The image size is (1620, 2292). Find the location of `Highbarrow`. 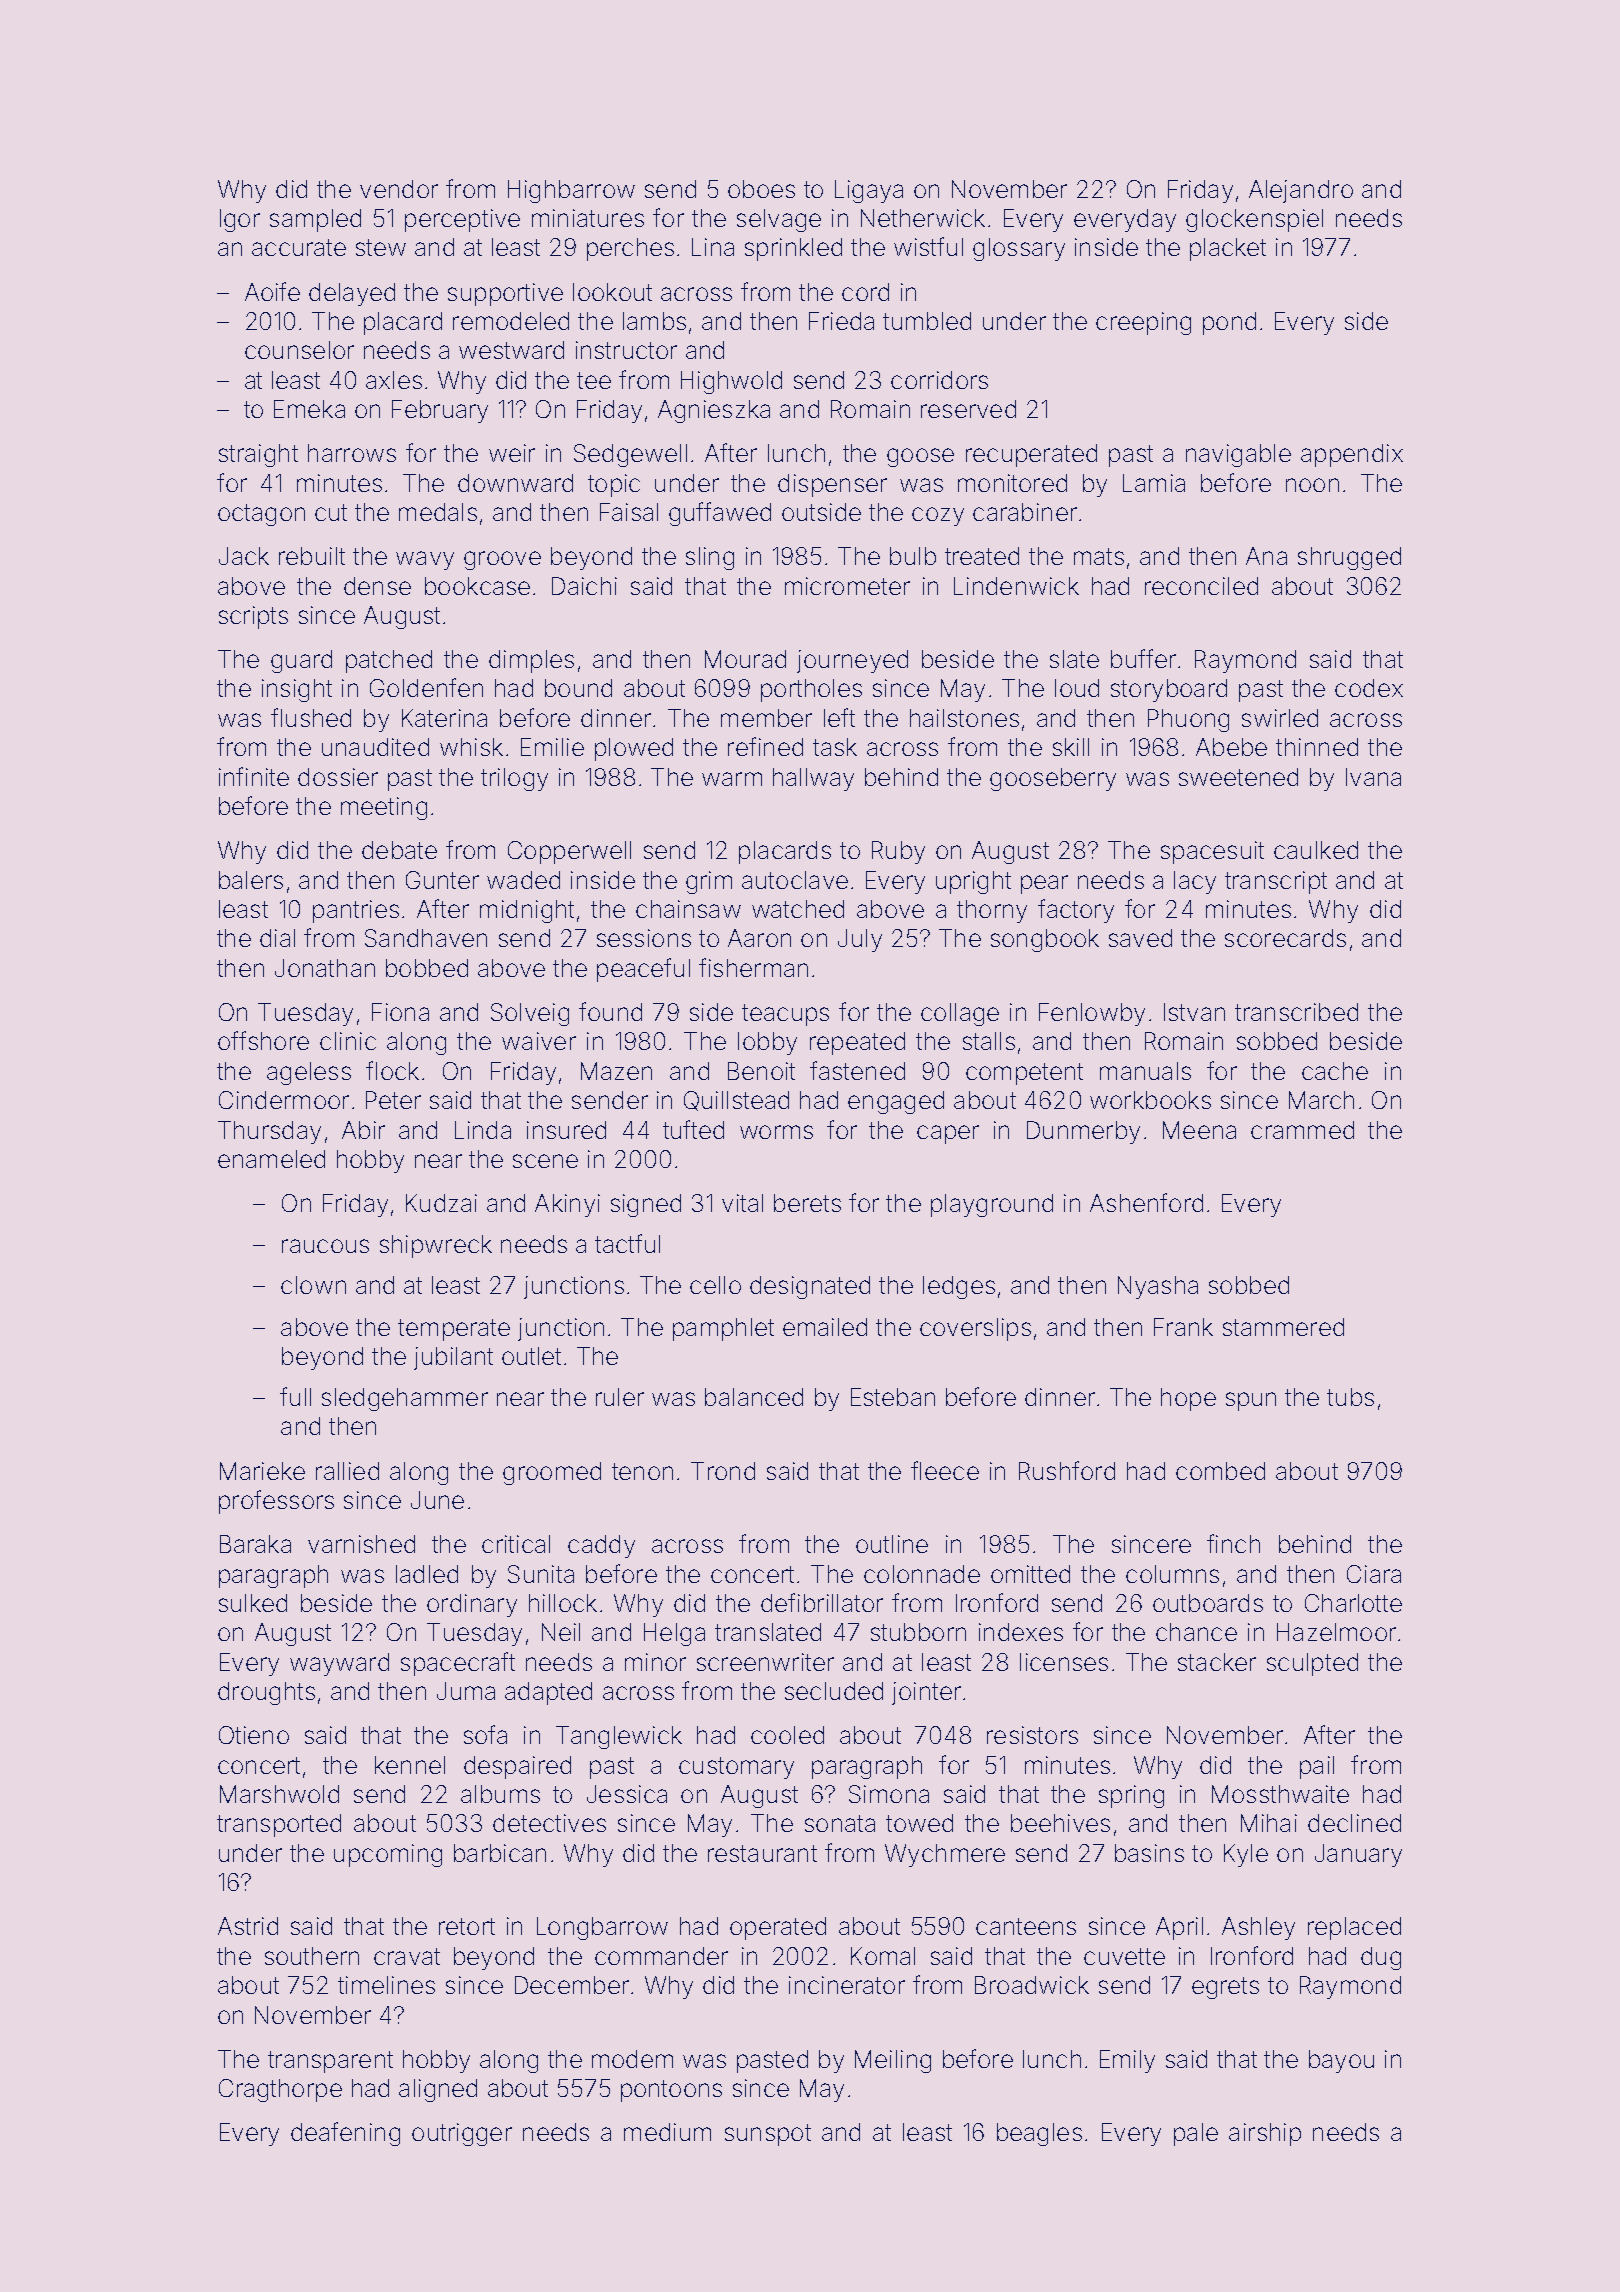

Highbarrow is located at coordinates (571, 191).
